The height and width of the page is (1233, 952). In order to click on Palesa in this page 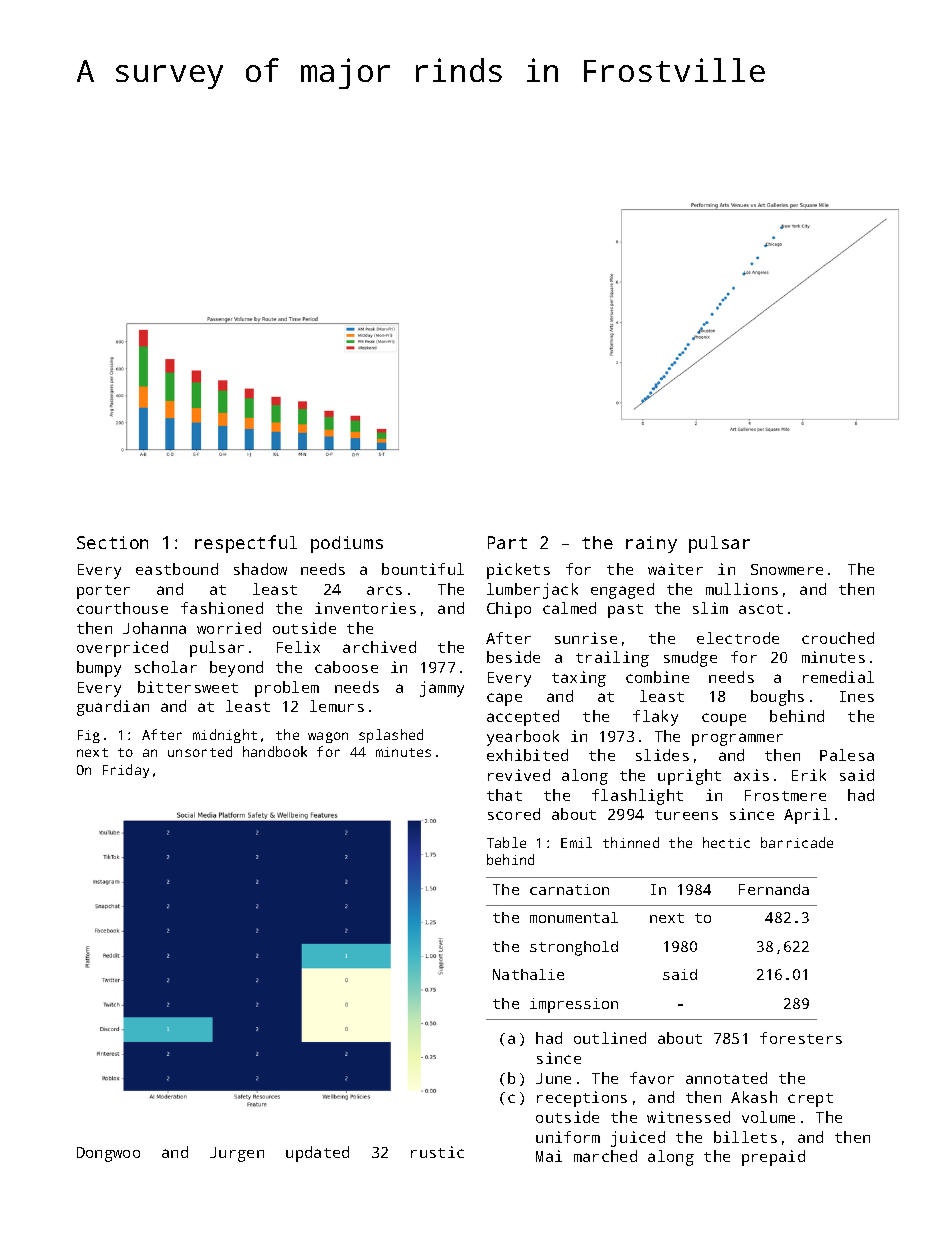, I will do `click(847, 755)`.
